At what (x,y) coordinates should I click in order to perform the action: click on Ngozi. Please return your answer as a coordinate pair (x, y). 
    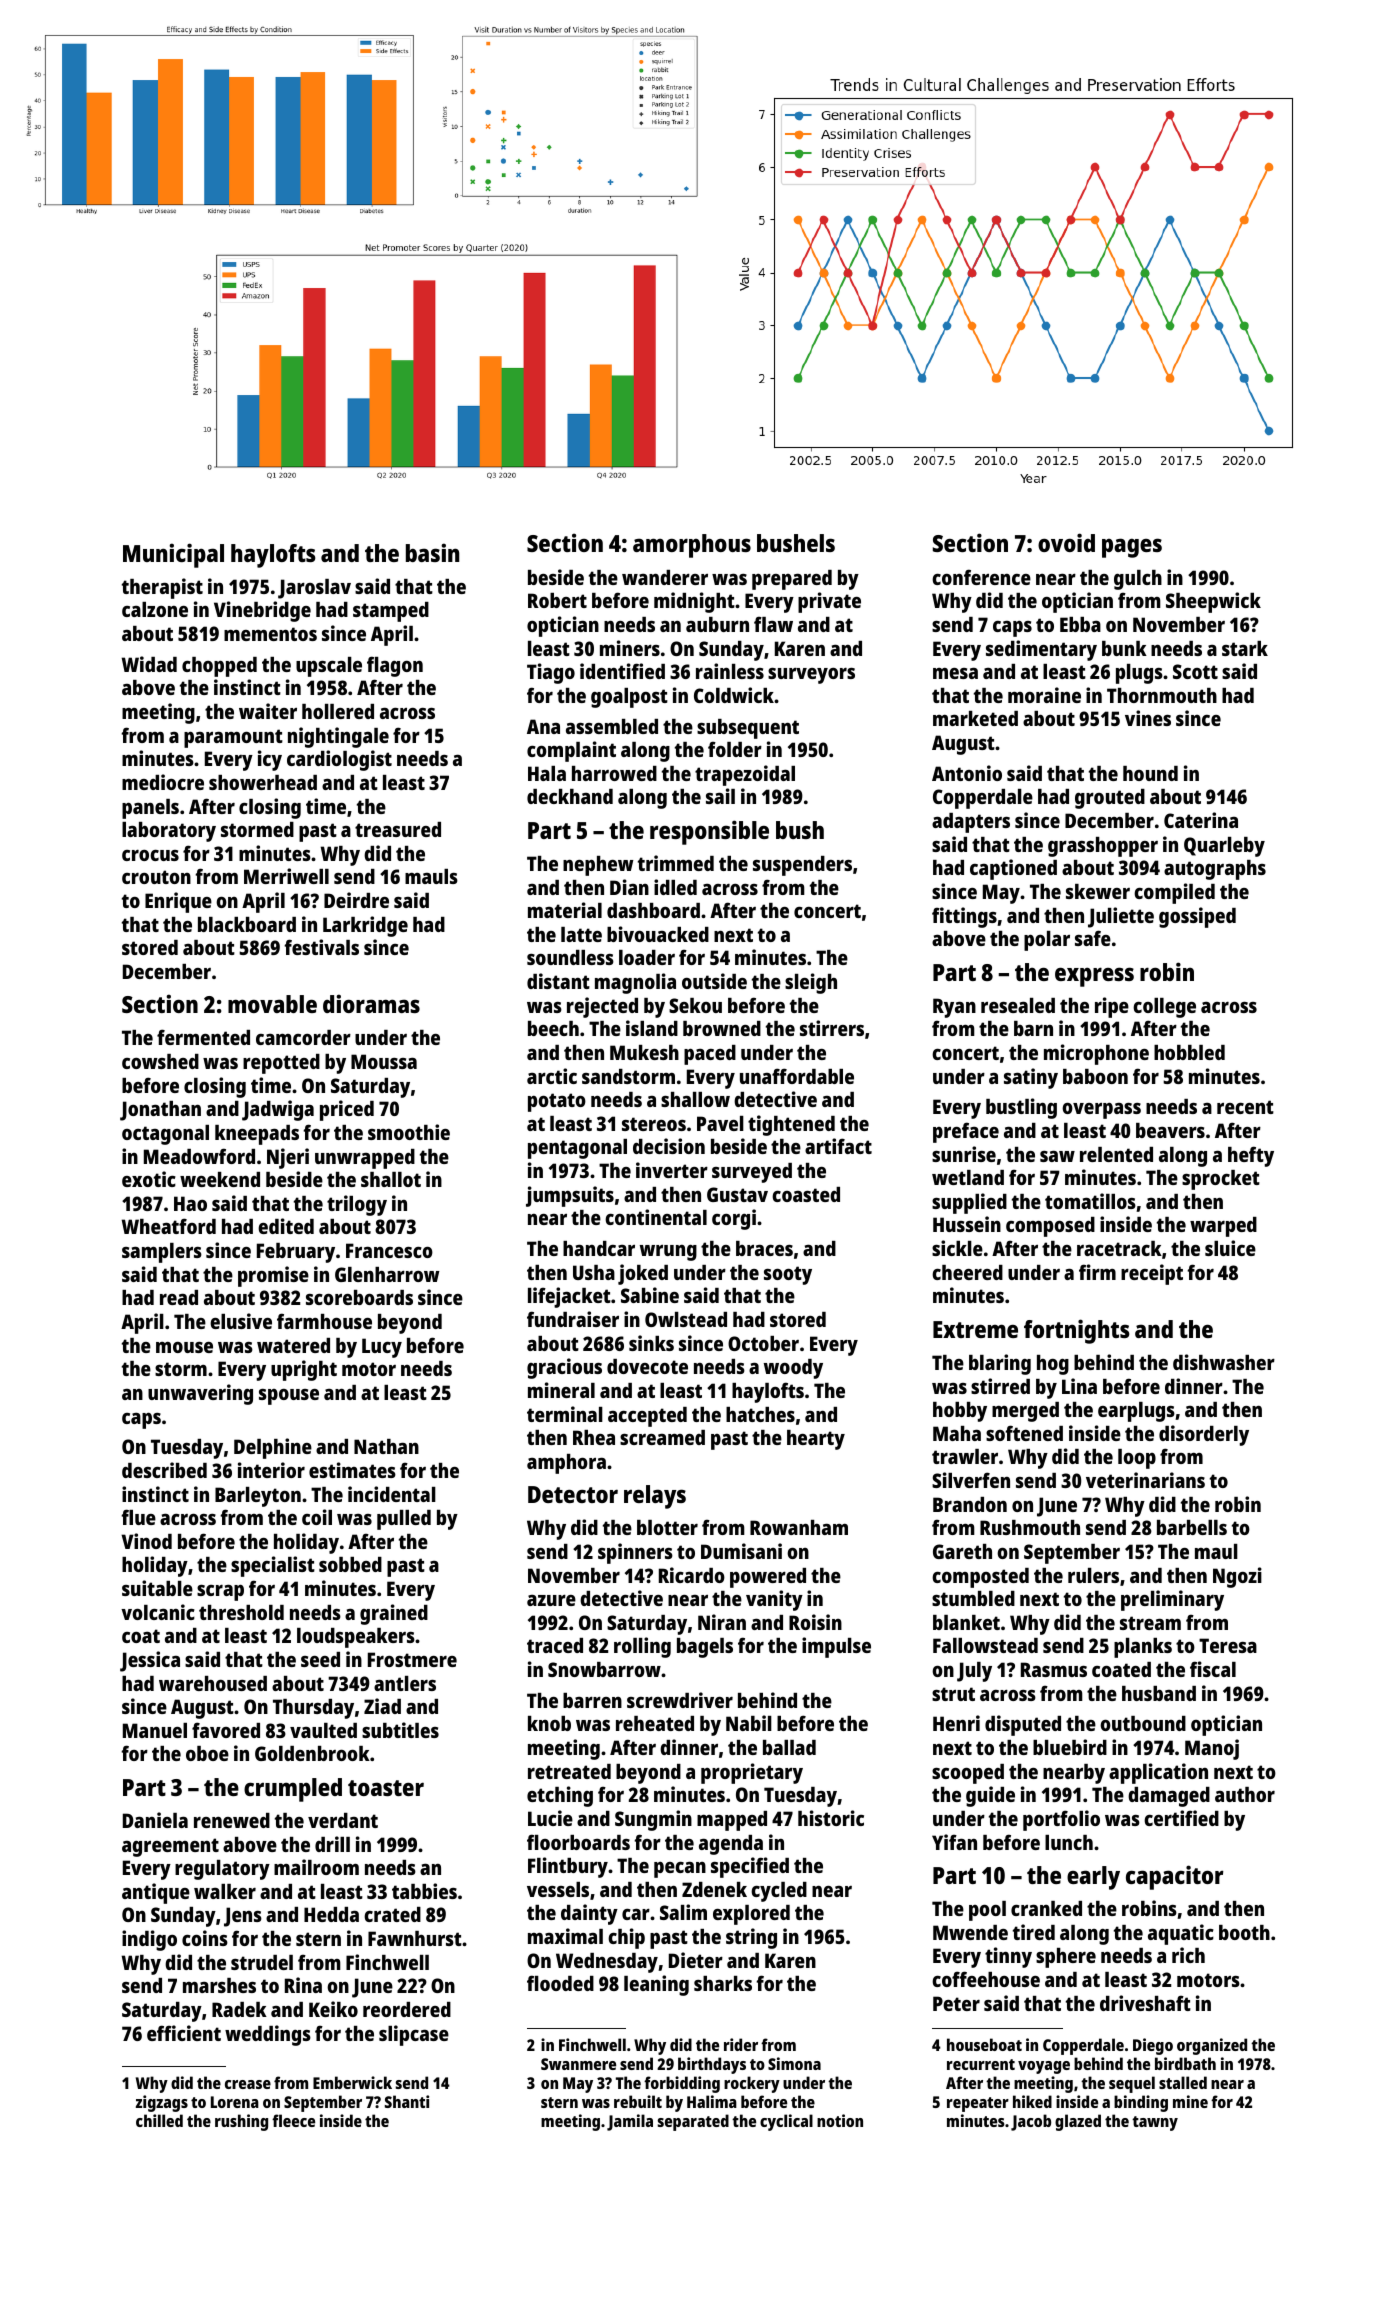
    Looking at the image, I should click on (1237, 1577).
